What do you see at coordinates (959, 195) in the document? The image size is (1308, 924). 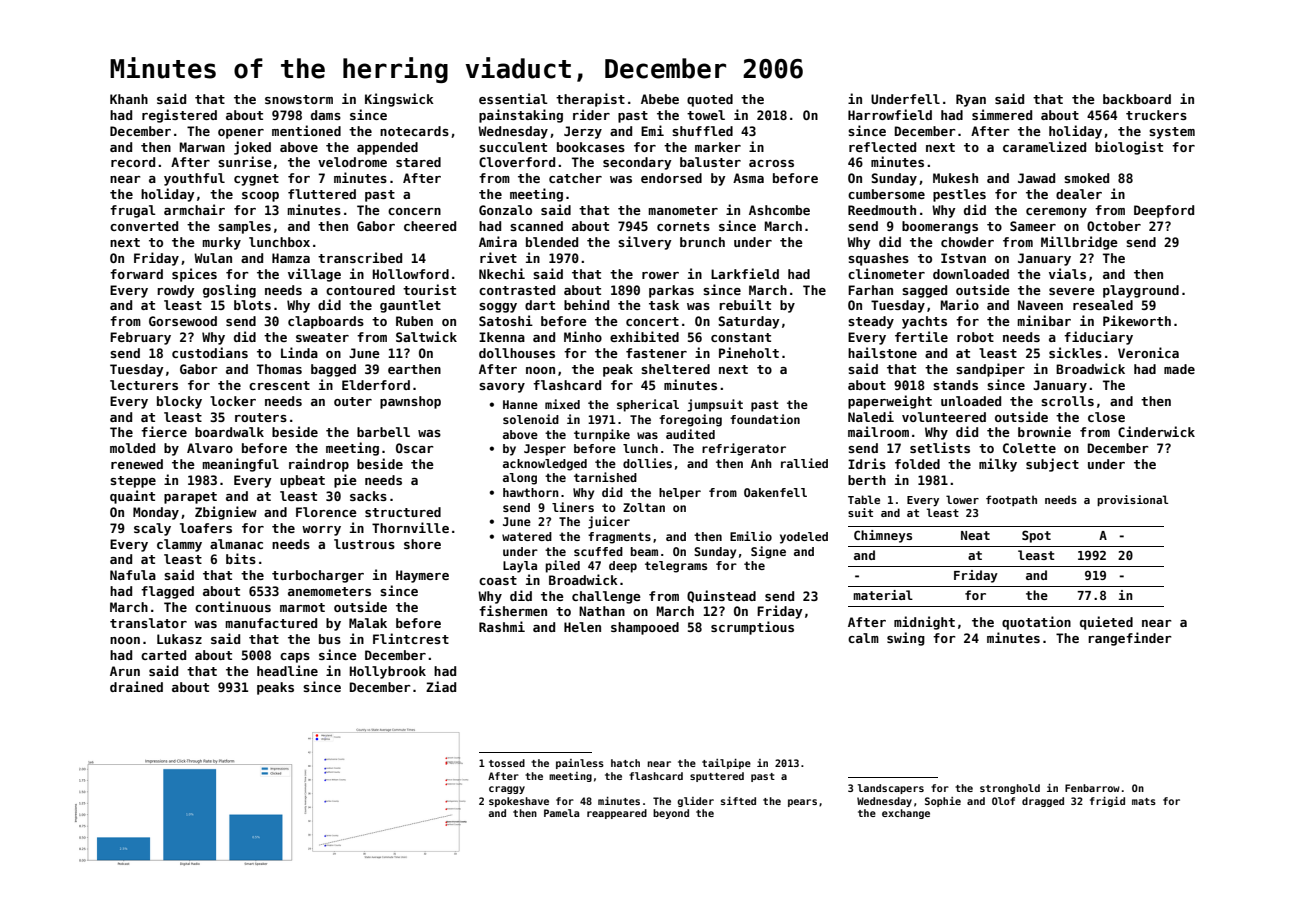 I see `pestles` at bounding box center [959, 195].
